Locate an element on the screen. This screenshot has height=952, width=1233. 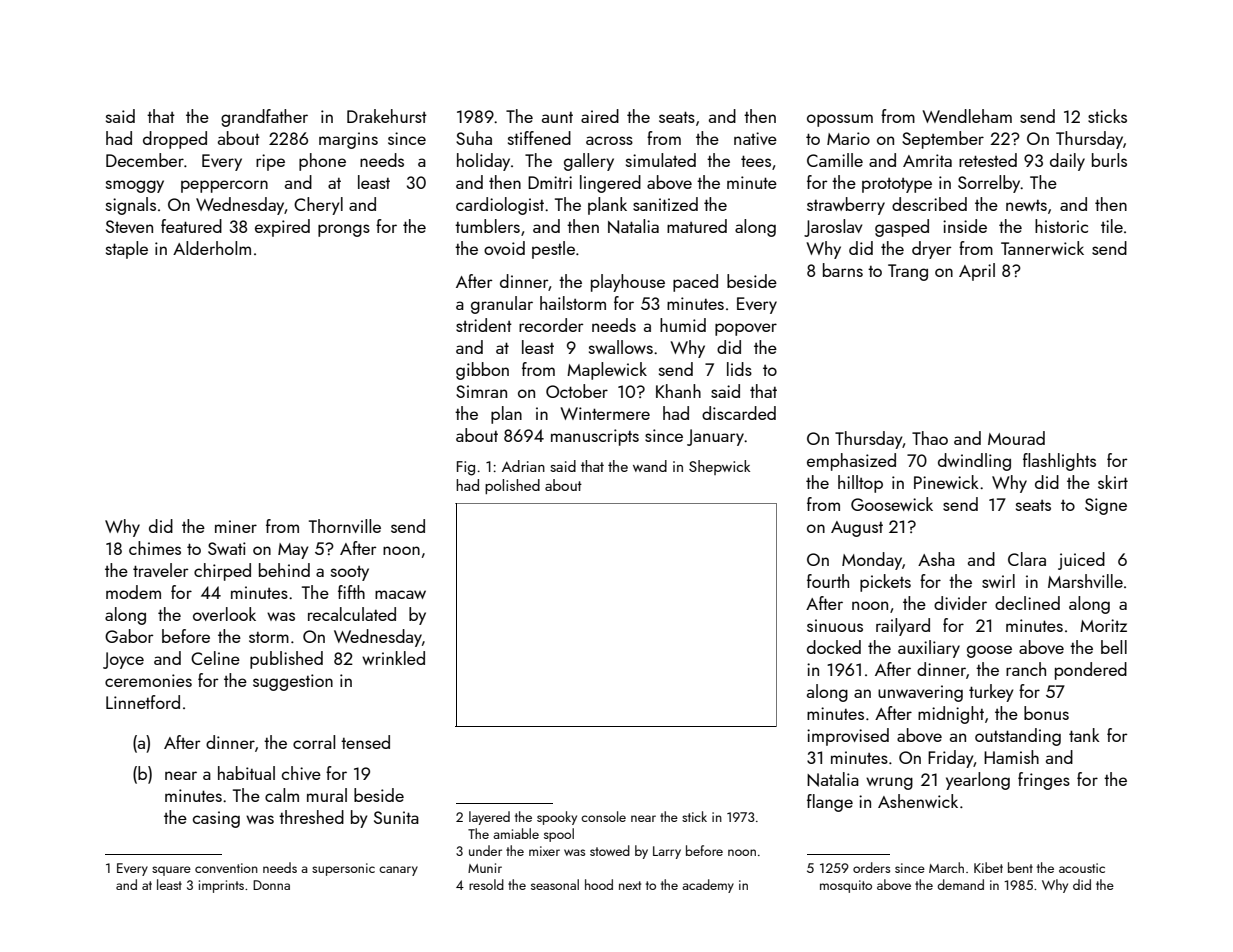
pondered is located at coordinates (1091, 671).
